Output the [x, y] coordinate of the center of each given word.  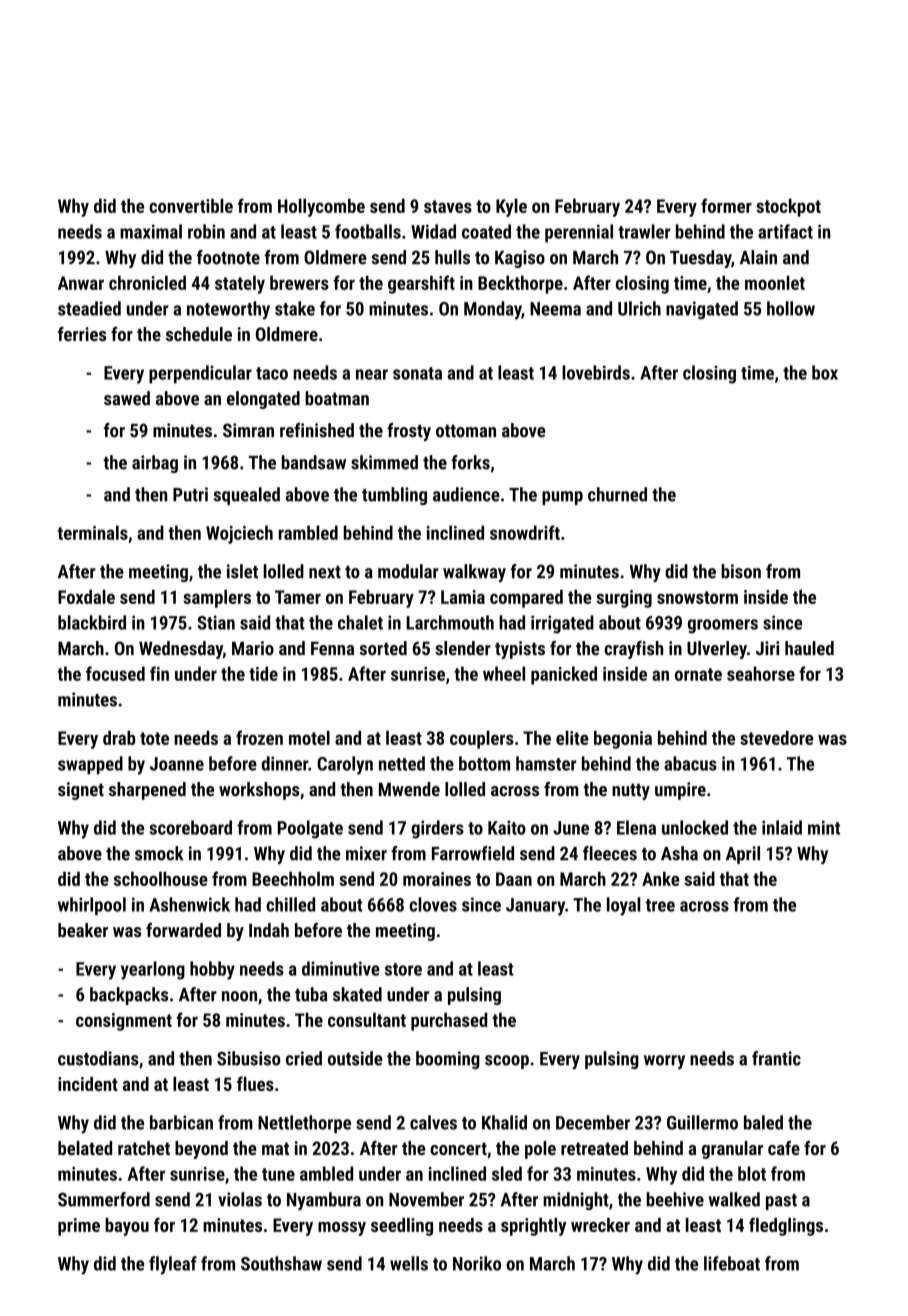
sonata [417, 373]
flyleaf [173, 1265]
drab [119, 737]
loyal [624, 906]
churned [617, 494]
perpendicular [200, 374]
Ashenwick [189, 904]
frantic [776, 1058]
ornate [698, 674]
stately [240, 284]
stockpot [788, 207]
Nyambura [324, 1201]
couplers [482, 740]
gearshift [421, 284]
